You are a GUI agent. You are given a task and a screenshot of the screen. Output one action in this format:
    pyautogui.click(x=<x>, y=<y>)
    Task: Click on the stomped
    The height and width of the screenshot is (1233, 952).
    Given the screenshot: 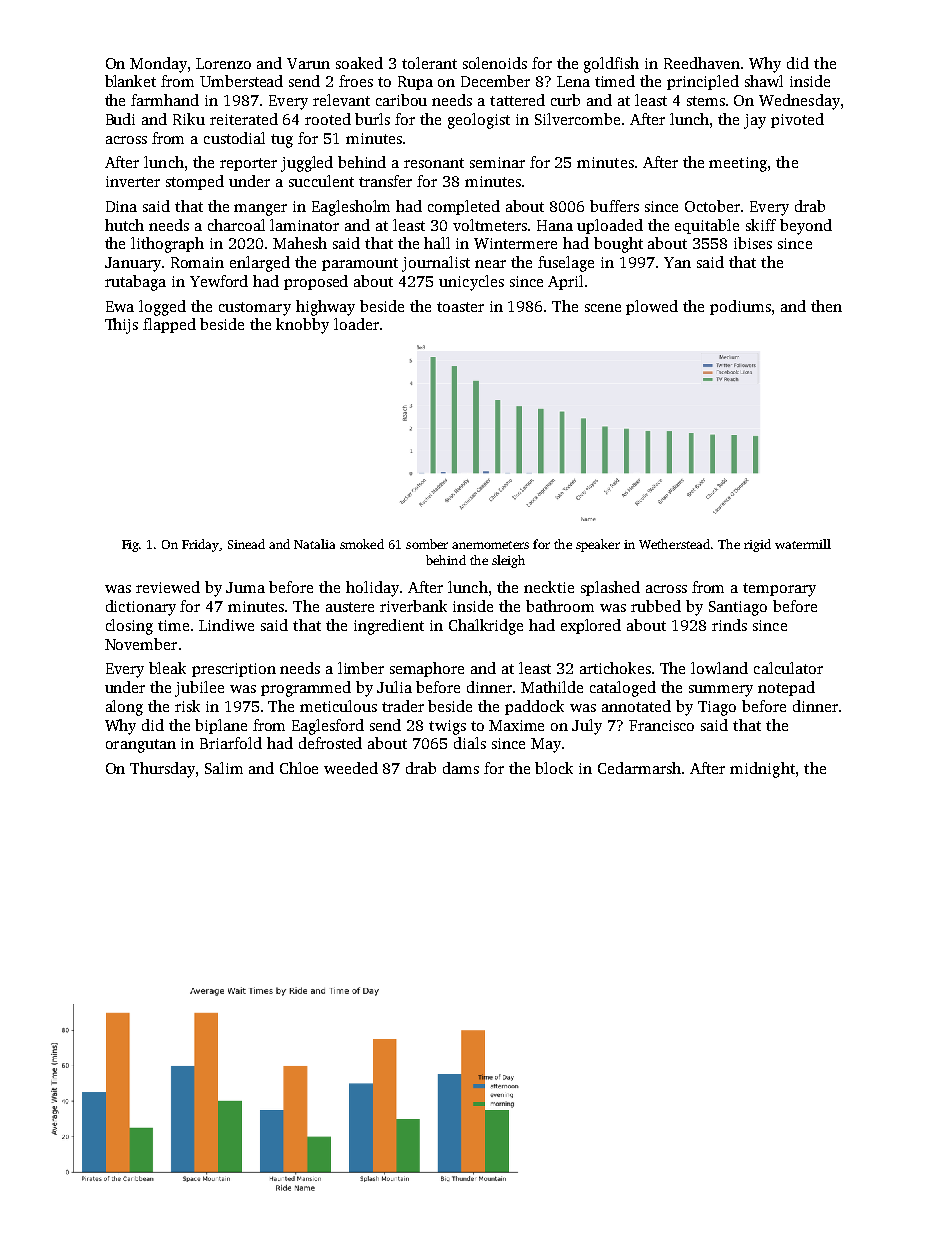 What is the action you would take?
    pyautogui.click(x=195, y=182)
